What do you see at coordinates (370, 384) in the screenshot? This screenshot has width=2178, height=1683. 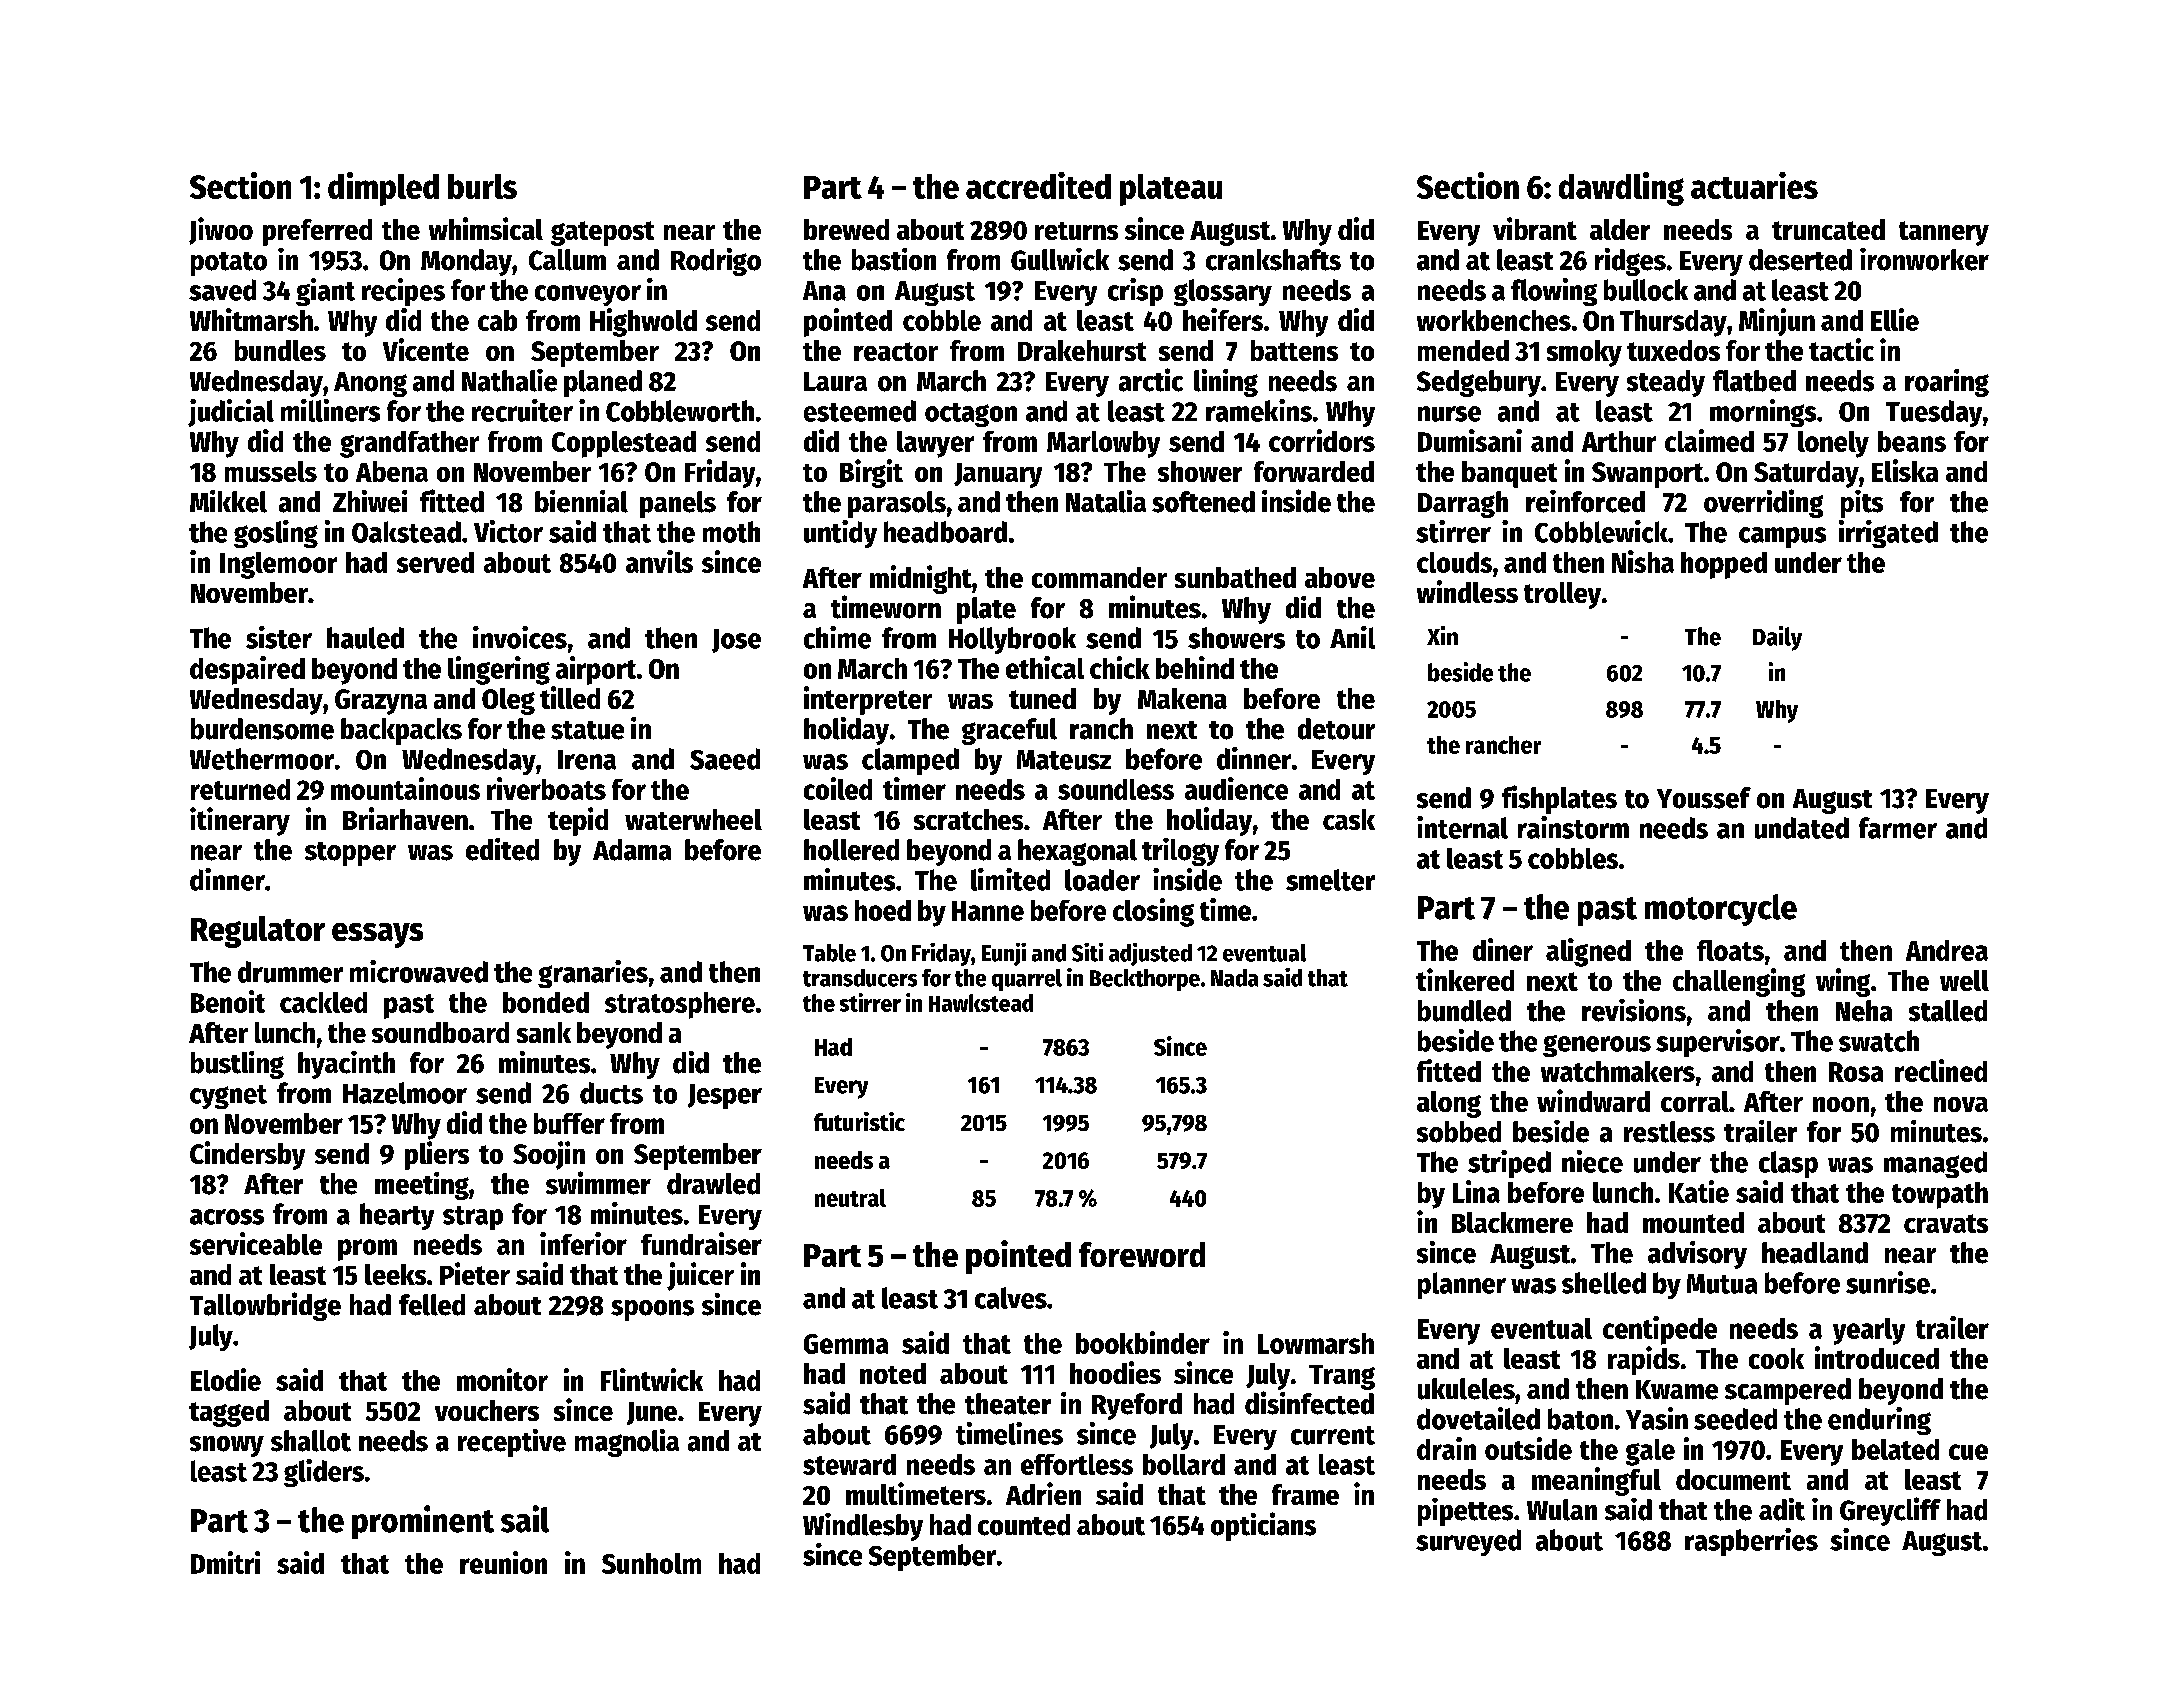 I see `Anong` at bounding box center [370, 384].
